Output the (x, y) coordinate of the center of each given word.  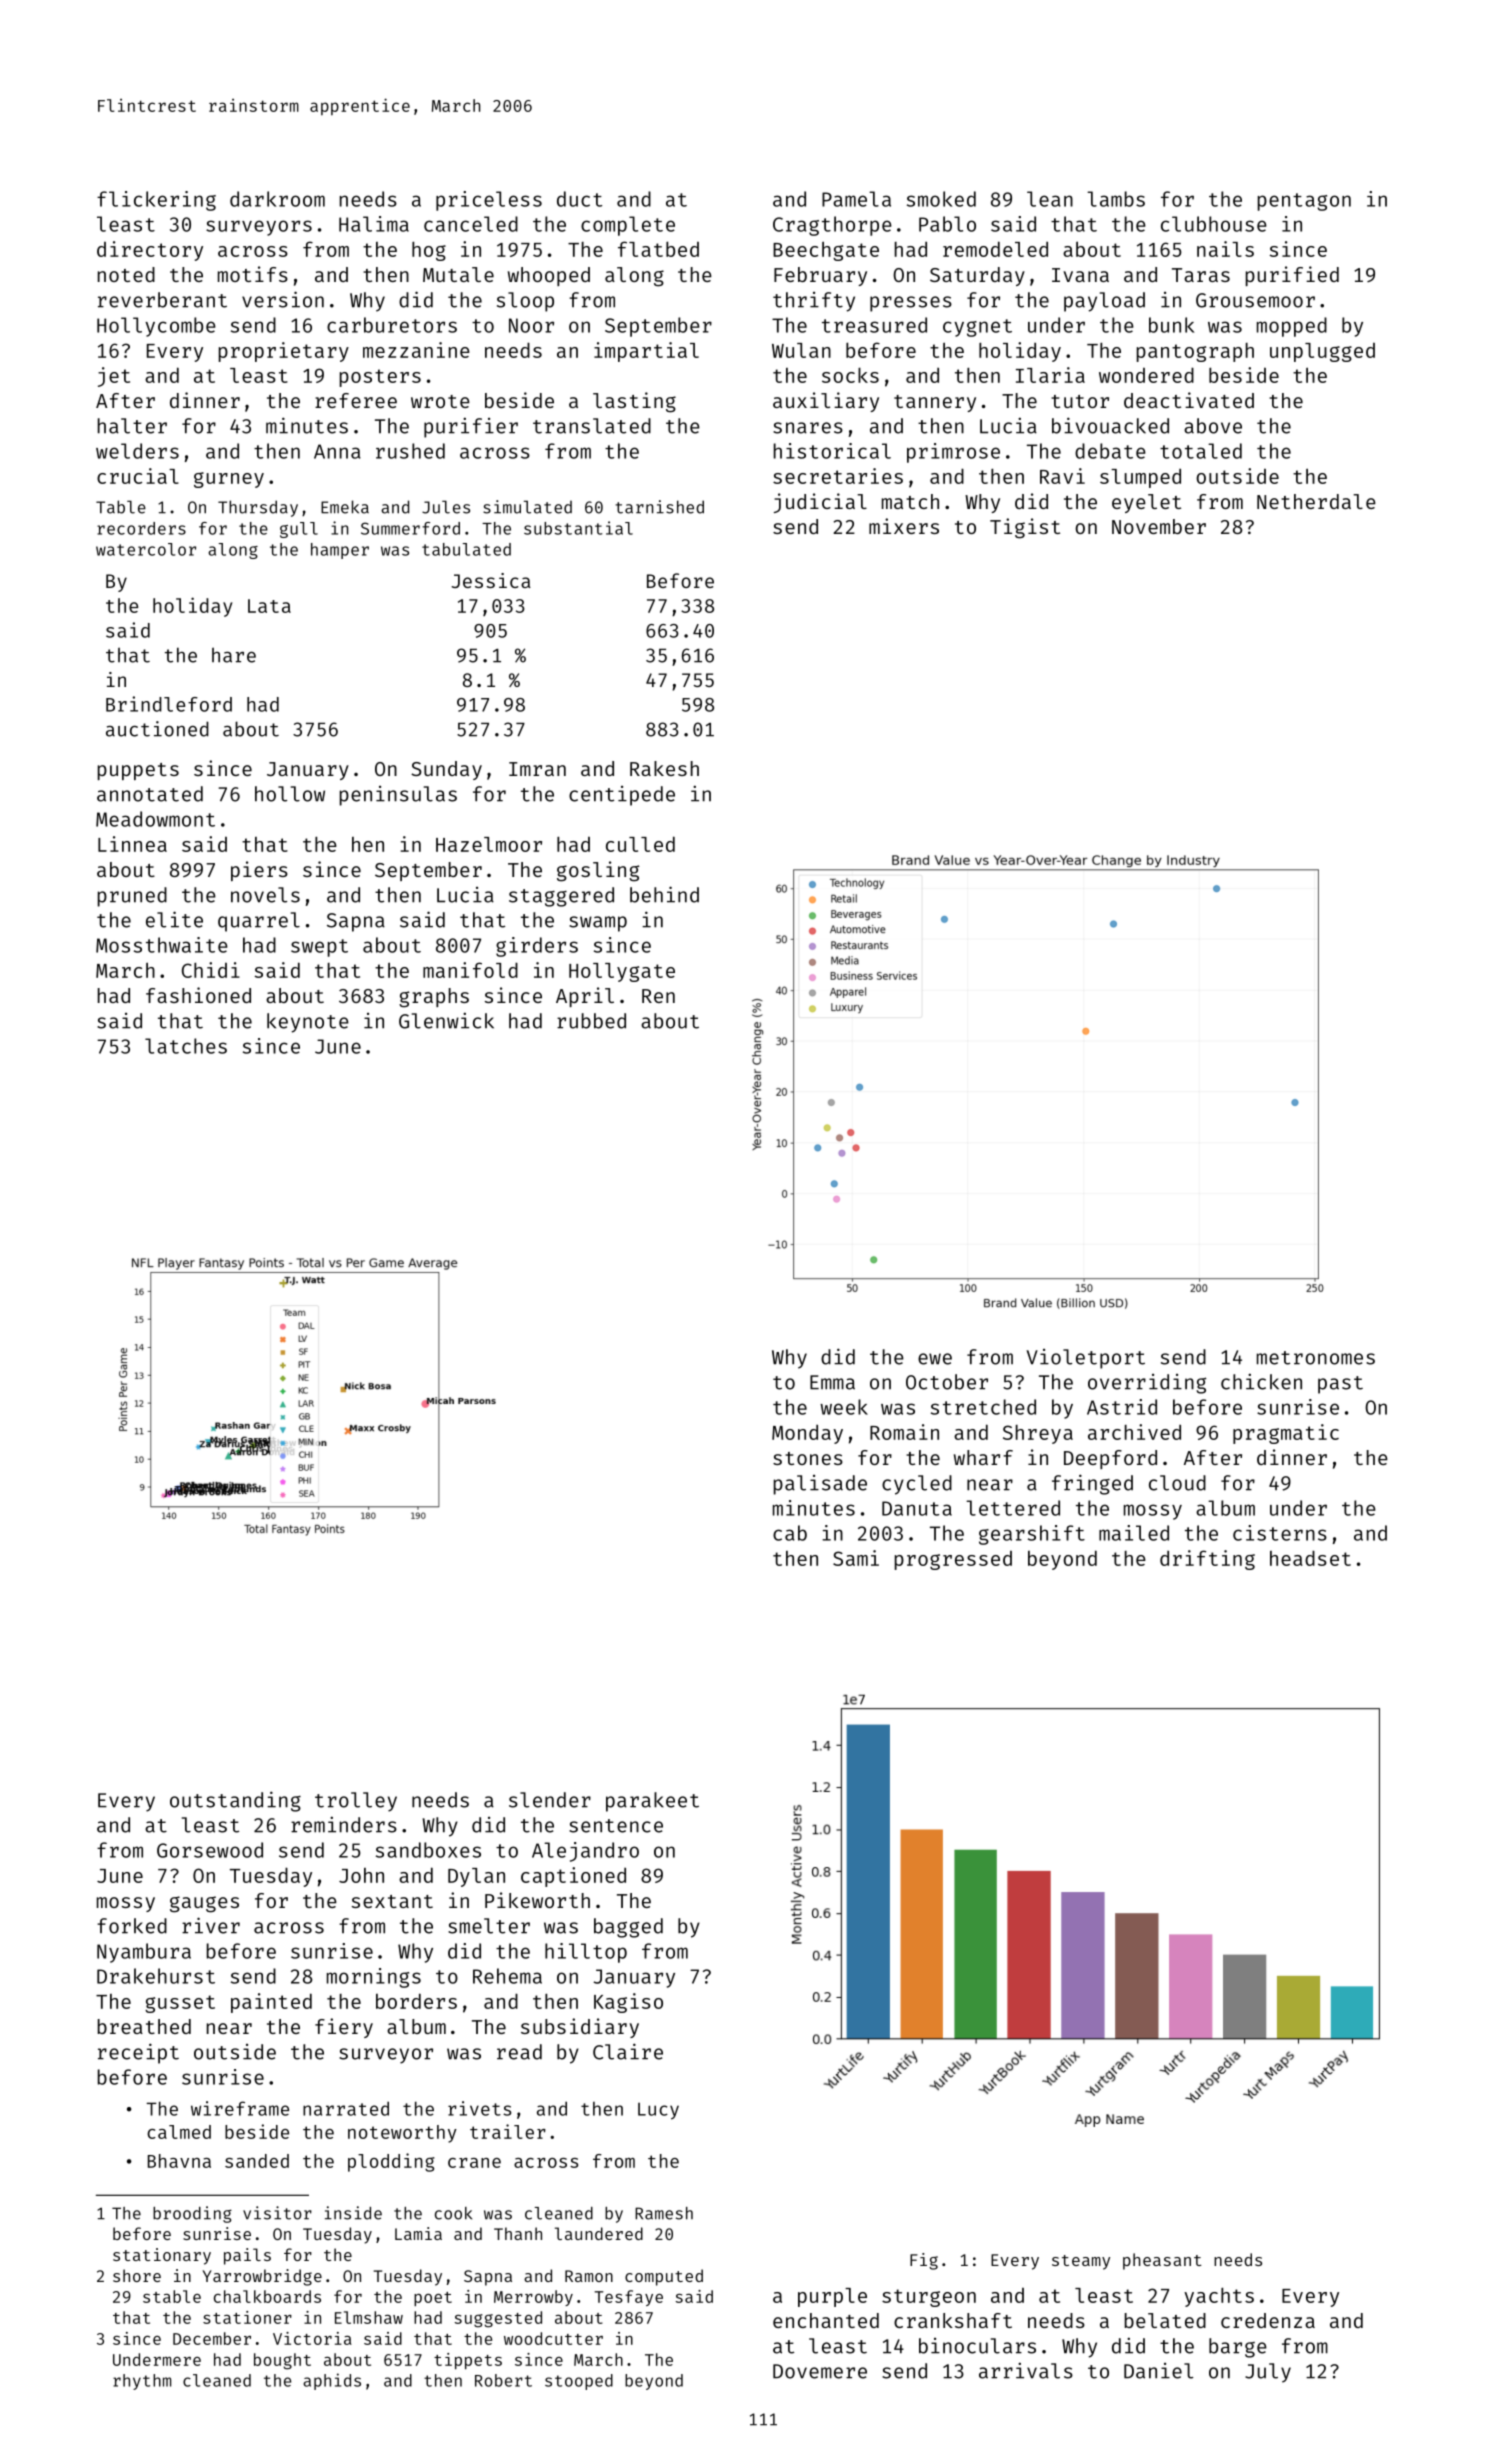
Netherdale (1316, 501)
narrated (346, 2108)
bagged (628, 1928)
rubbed (591, 1021)
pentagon (1304, 202)
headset (1310, 1558)
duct (579, 199)
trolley (356, 1802)
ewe (935, 1359)
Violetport (1085, 1359)
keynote (308, 1023)
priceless (489, 201)
